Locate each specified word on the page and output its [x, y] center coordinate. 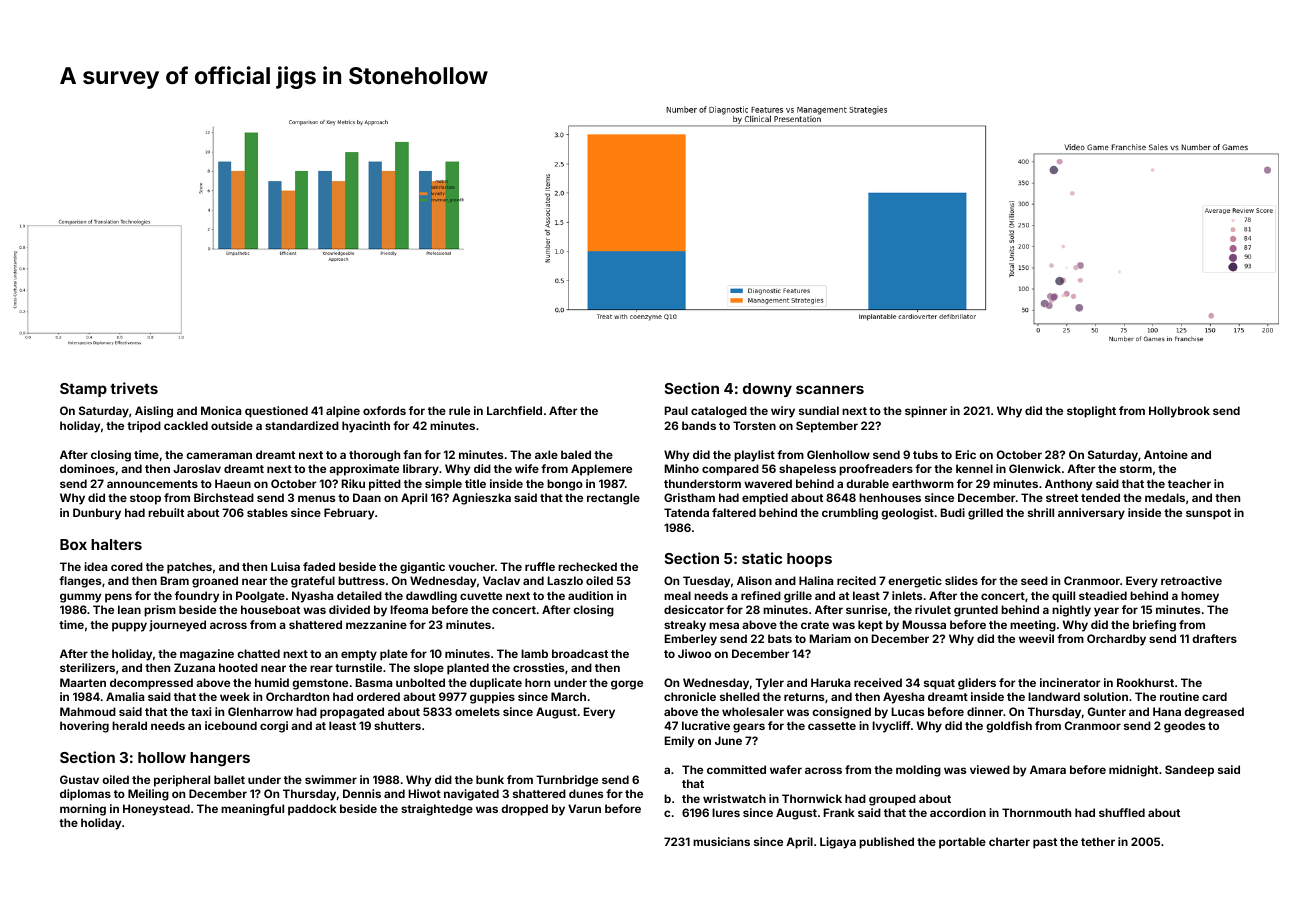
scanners [830, 389]
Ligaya [838, 843]
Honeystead [156, 810]
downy [767, 390]
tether [1098, 841]
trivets [134, 388]
